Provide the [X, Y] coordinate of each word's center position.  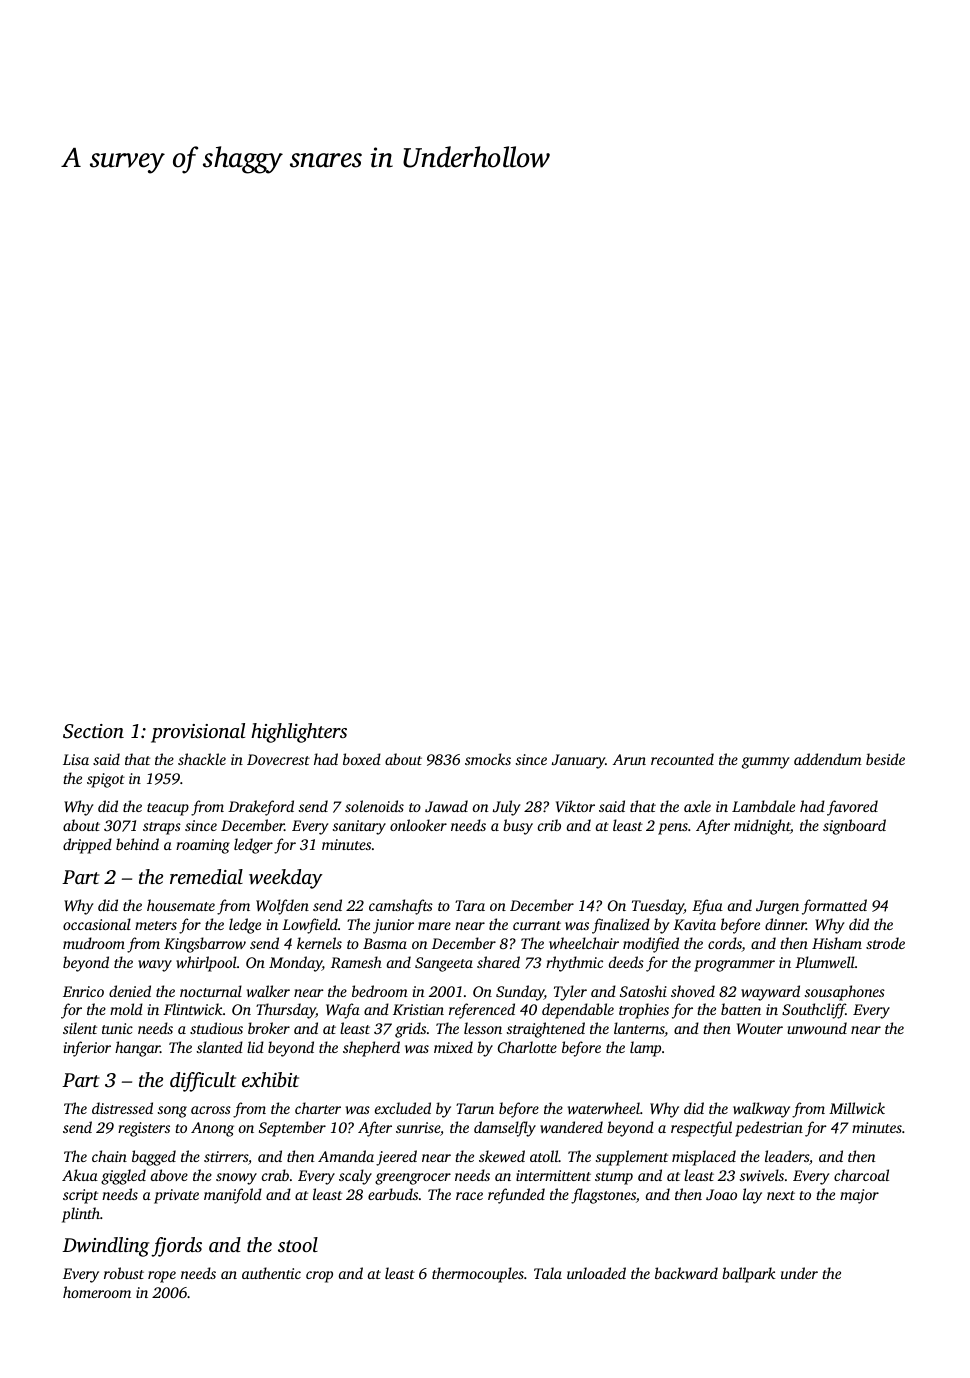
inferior [87, 1049]
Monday [295, 964]
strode [885, 943]
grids [410, 1030]
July [506, 808]
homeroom [97, 1292]
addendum [828, 759]
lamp [645, 1049]
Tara [470, 905]
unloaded [596, 1273]
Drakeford [261, 808]
